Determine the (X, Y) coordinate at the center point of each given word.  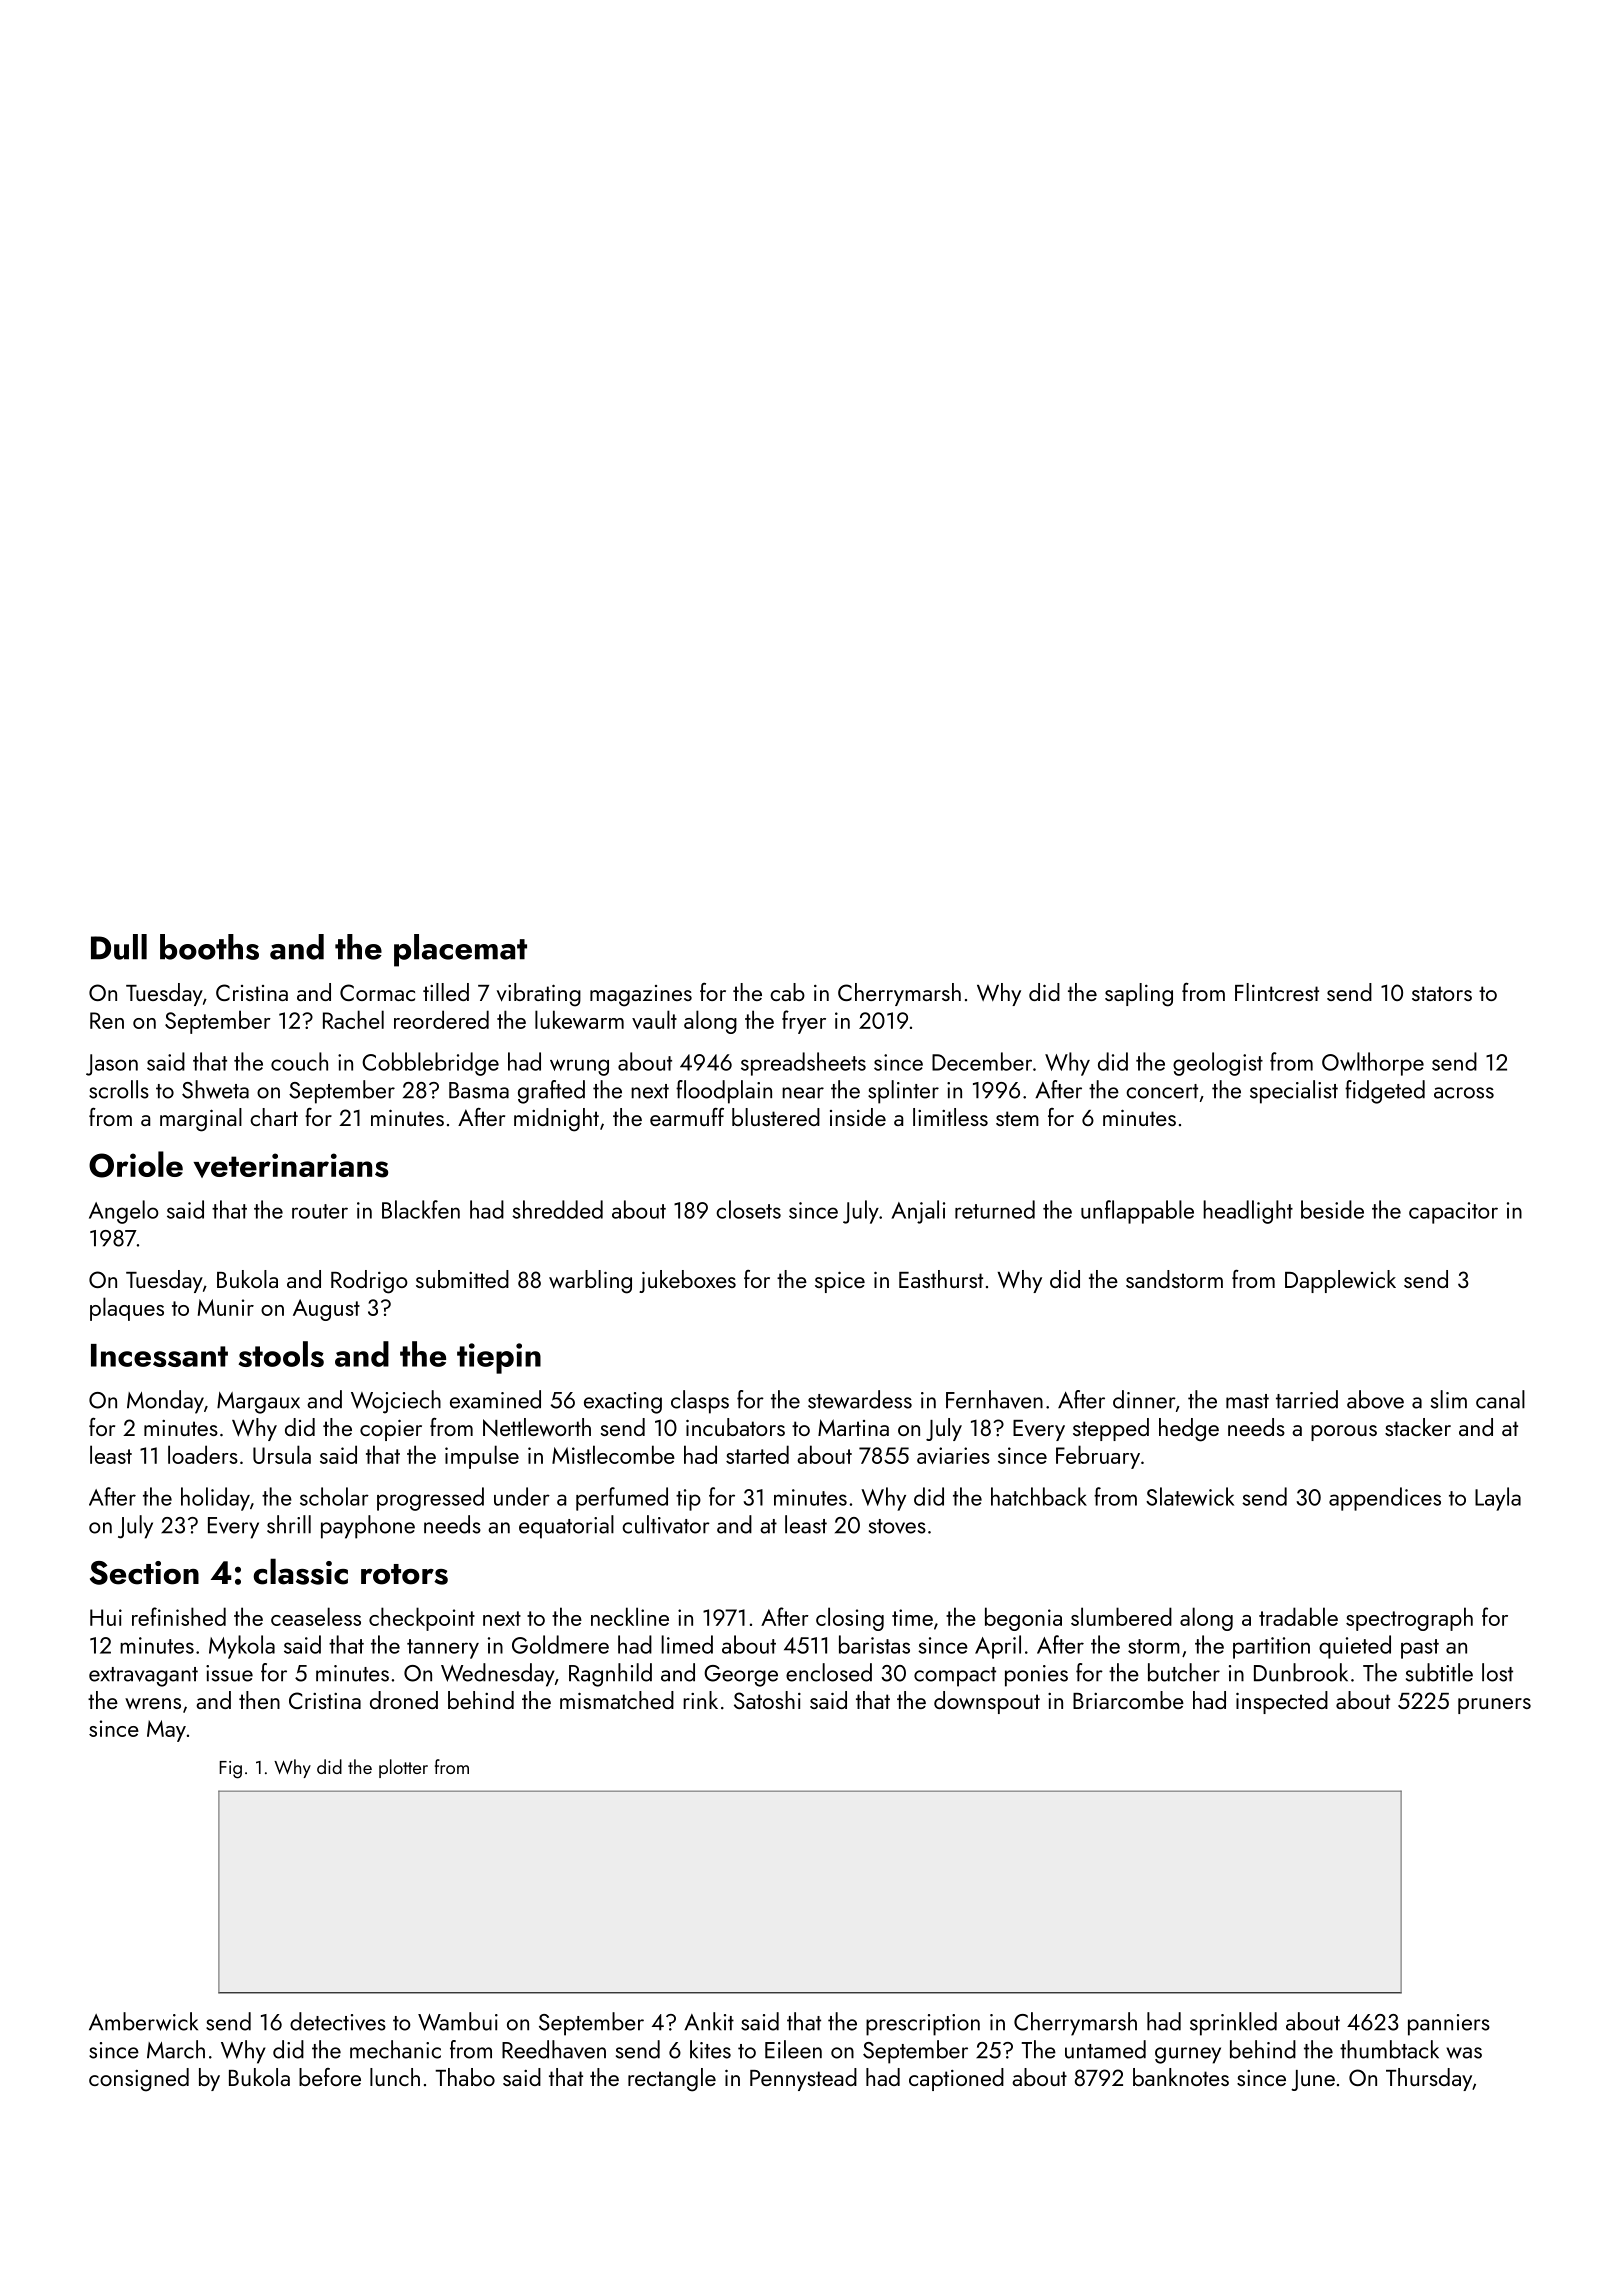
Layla (1498, 1499)
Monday (165, 1402)
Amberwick (143, 2021)
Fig (230, 1770)
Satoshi (767, 1700)
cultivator (666, 1524)
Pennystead (803, 2079)
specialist (1294, 1092)
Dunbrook (1301, 1672)
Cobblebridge (430, 1064)
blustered (776, 1117)
